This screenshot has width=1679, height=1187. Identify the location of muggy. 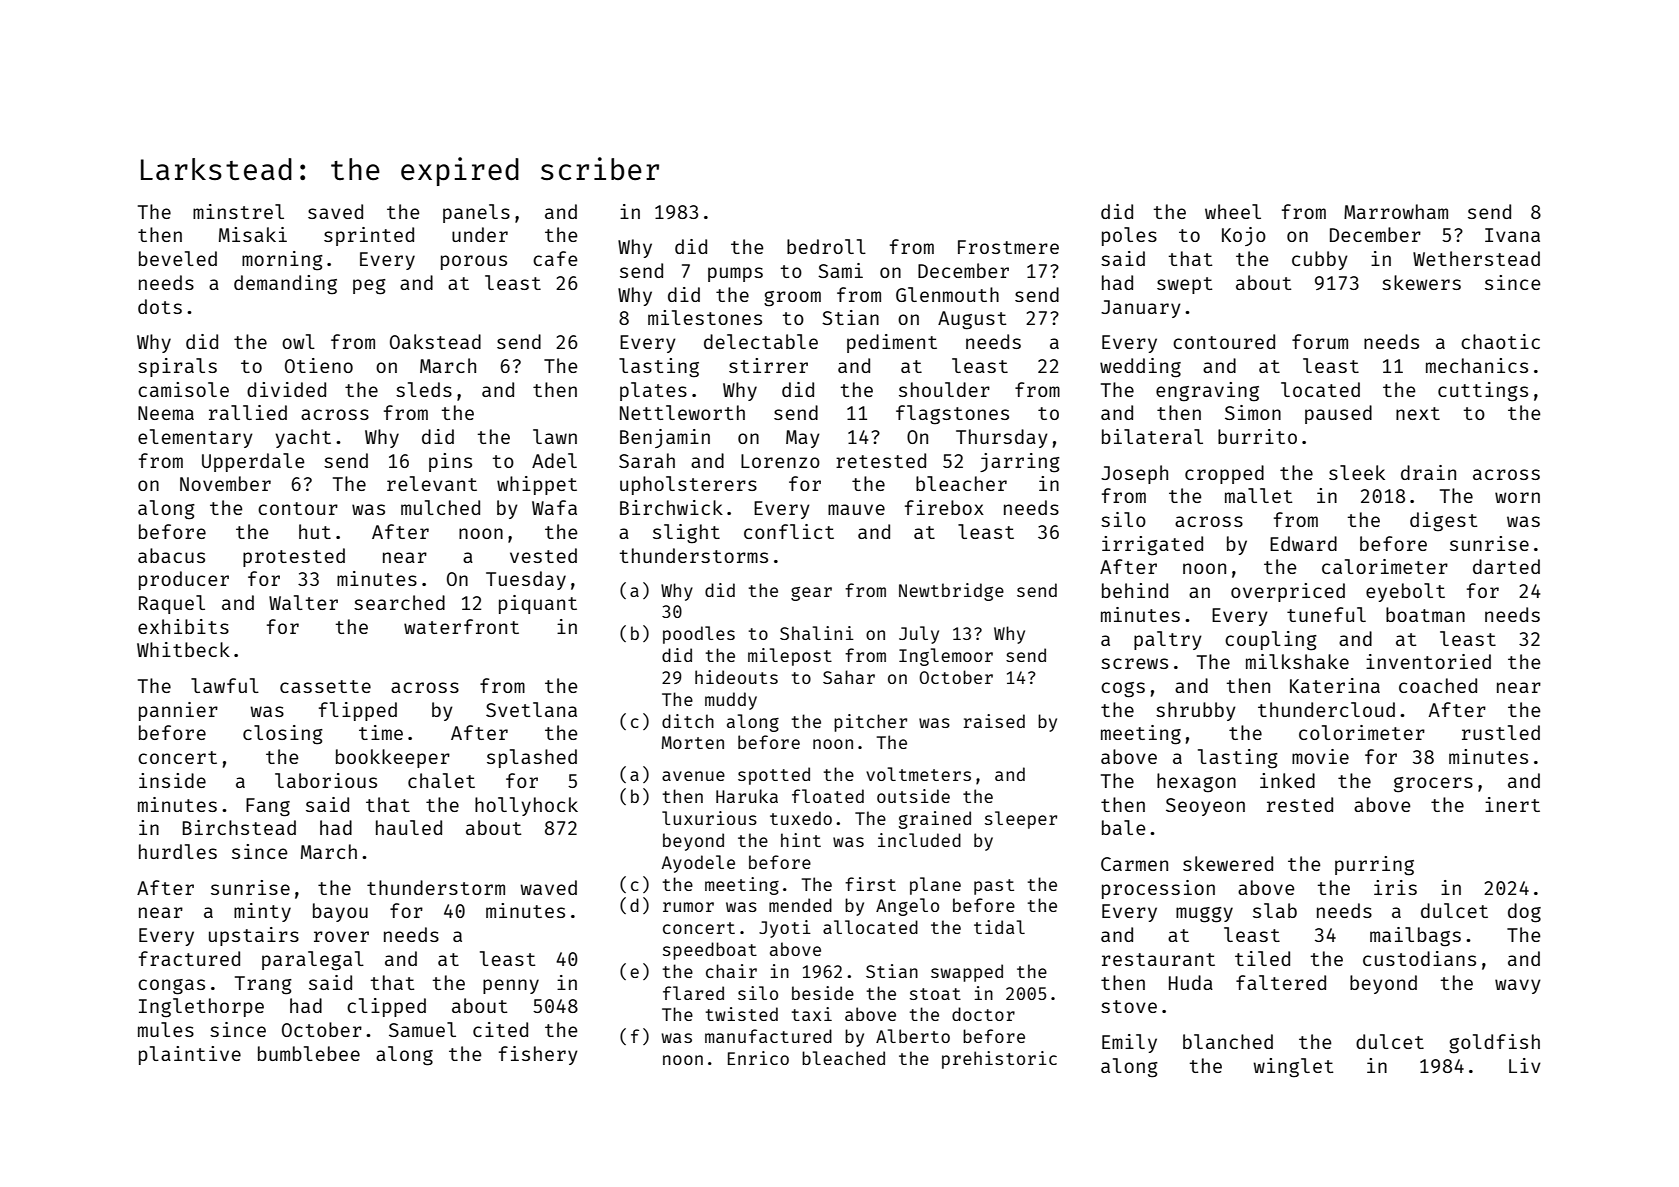
(1204, 915).
